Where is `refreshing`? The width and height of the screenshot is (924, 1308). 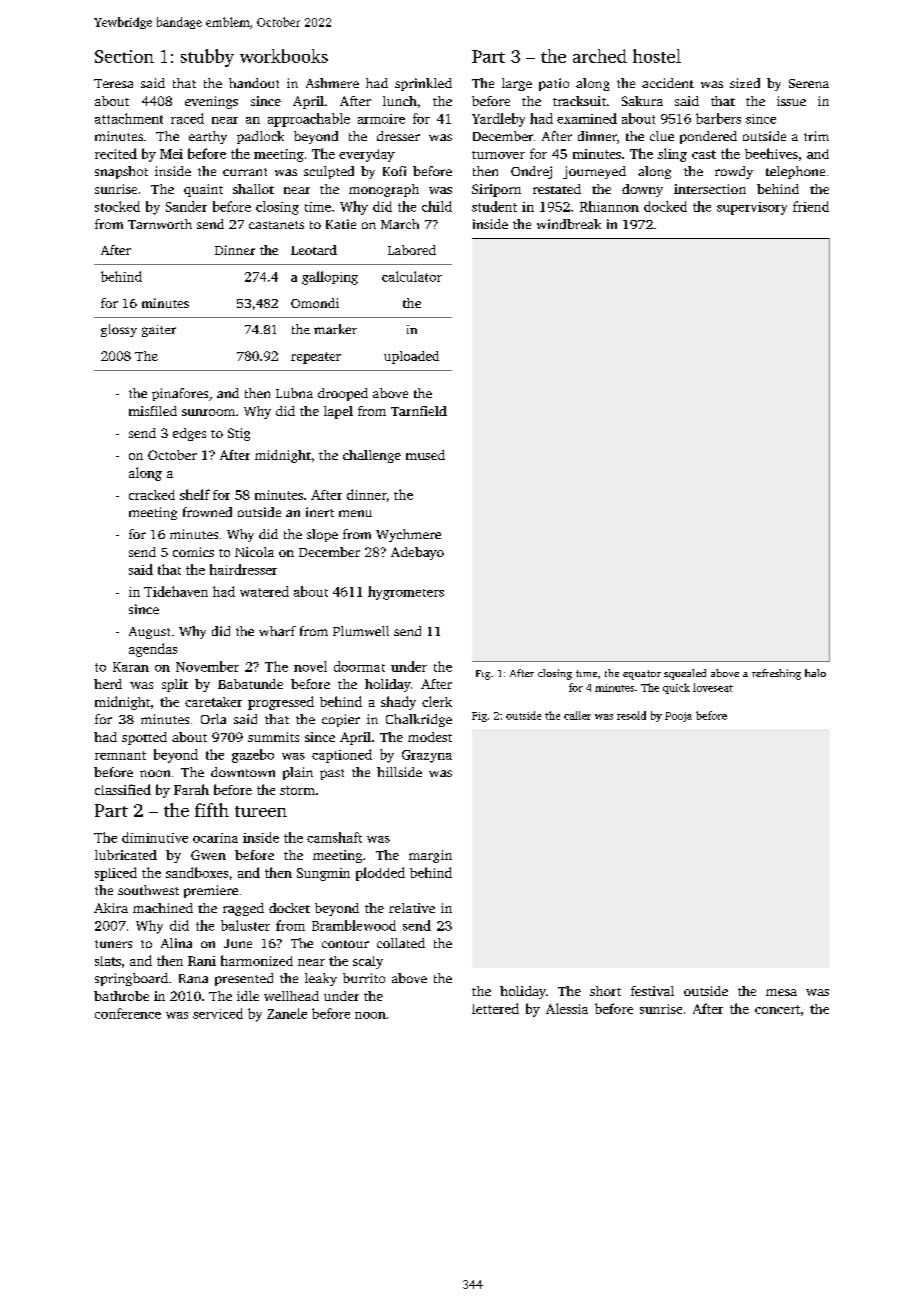 refreshing is located at coordinates (776, 674).
